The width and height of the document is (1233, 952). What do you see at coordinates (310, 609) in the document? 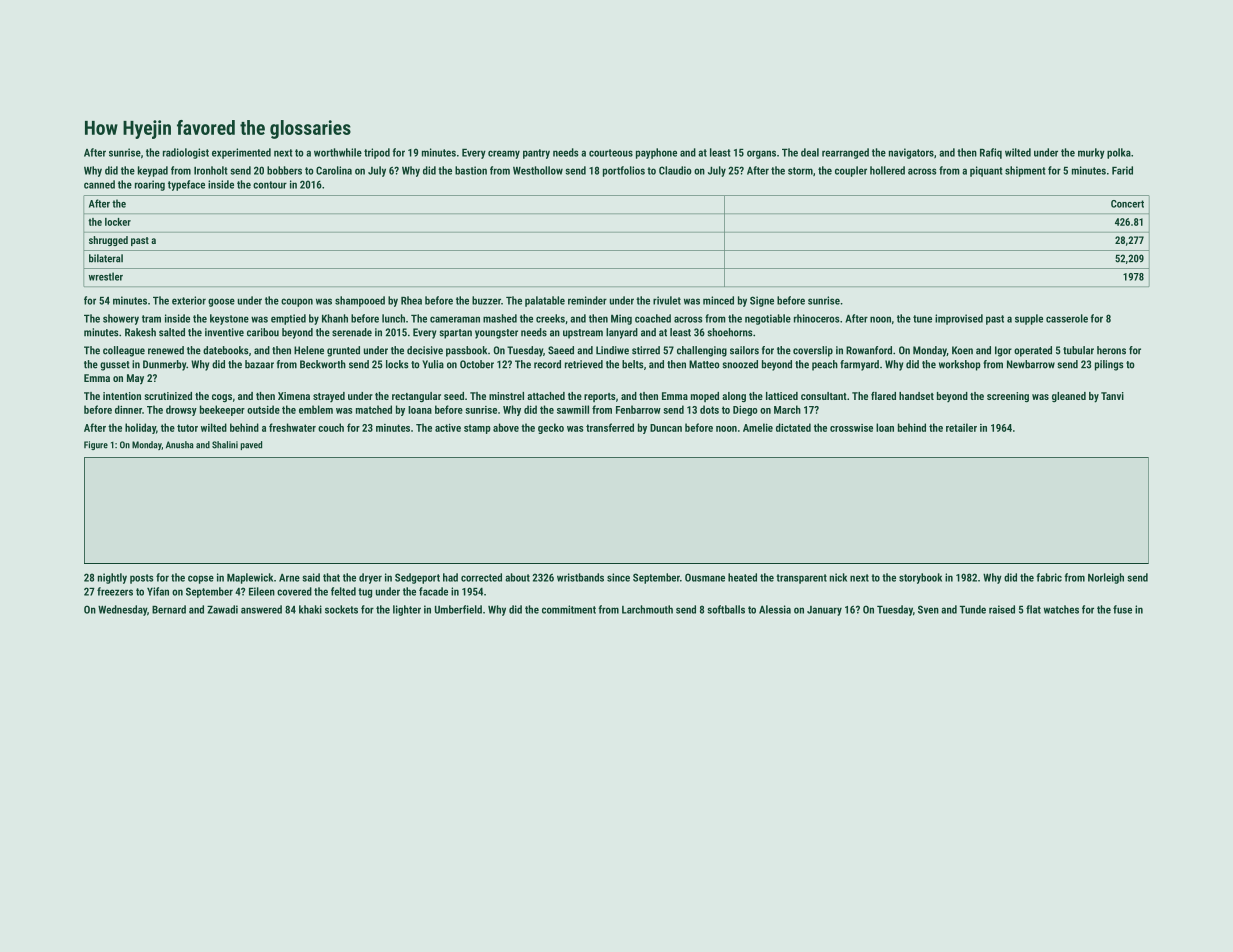
I see `khaki` at bounding box center [310, 609].
